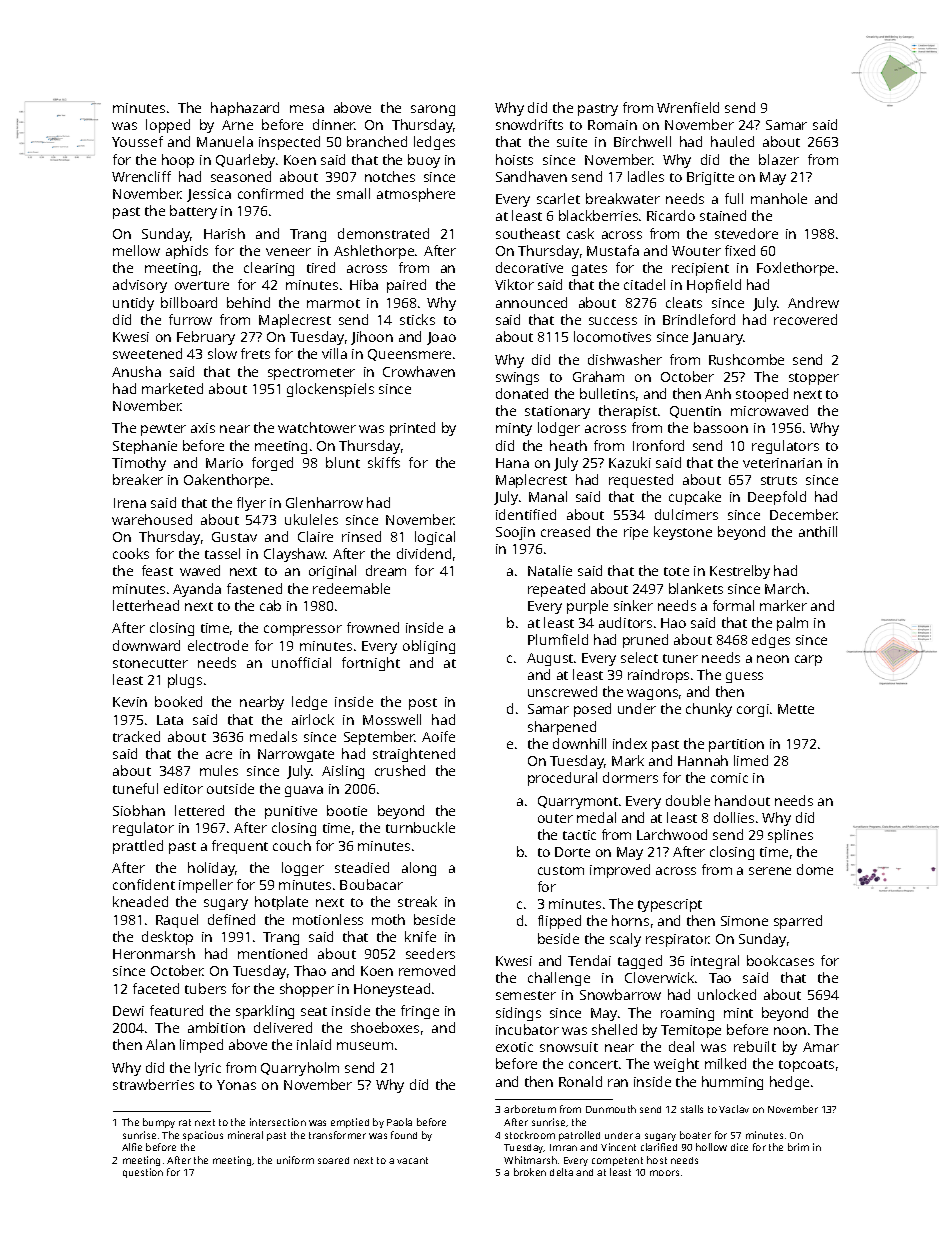 The width and height of the screenshot is (952, 1233). I want to click on sarong, so click(433, 110).
